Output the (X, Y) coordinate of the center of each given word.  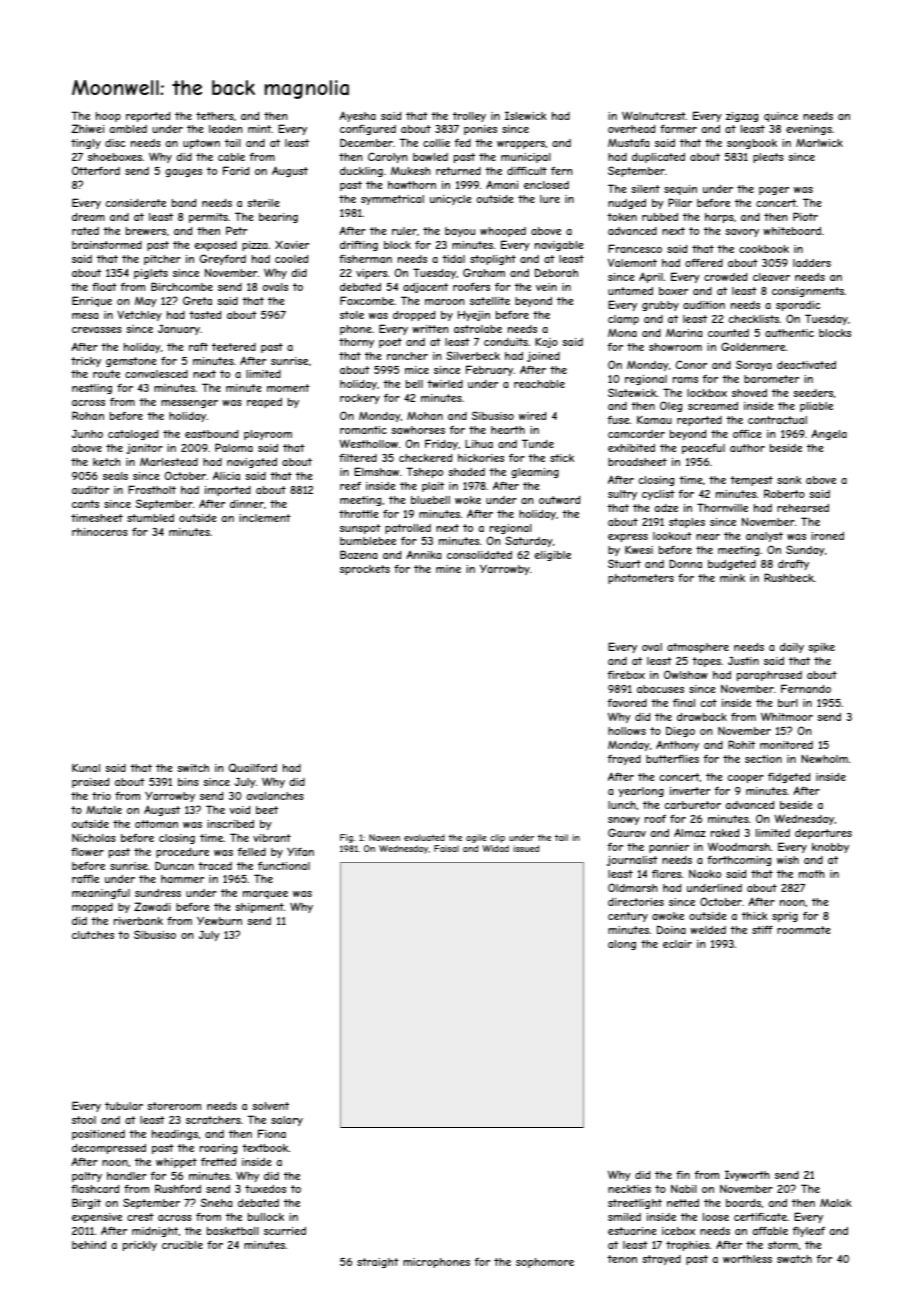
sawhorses (418, 430)
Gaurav (627, 832)
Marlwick (819, 142)
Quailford (253, 767)
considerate (136, 203)
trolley (469, 117)
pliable (816, 407)
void (240, 810)
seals (115, 476)
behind (89, 1245)
